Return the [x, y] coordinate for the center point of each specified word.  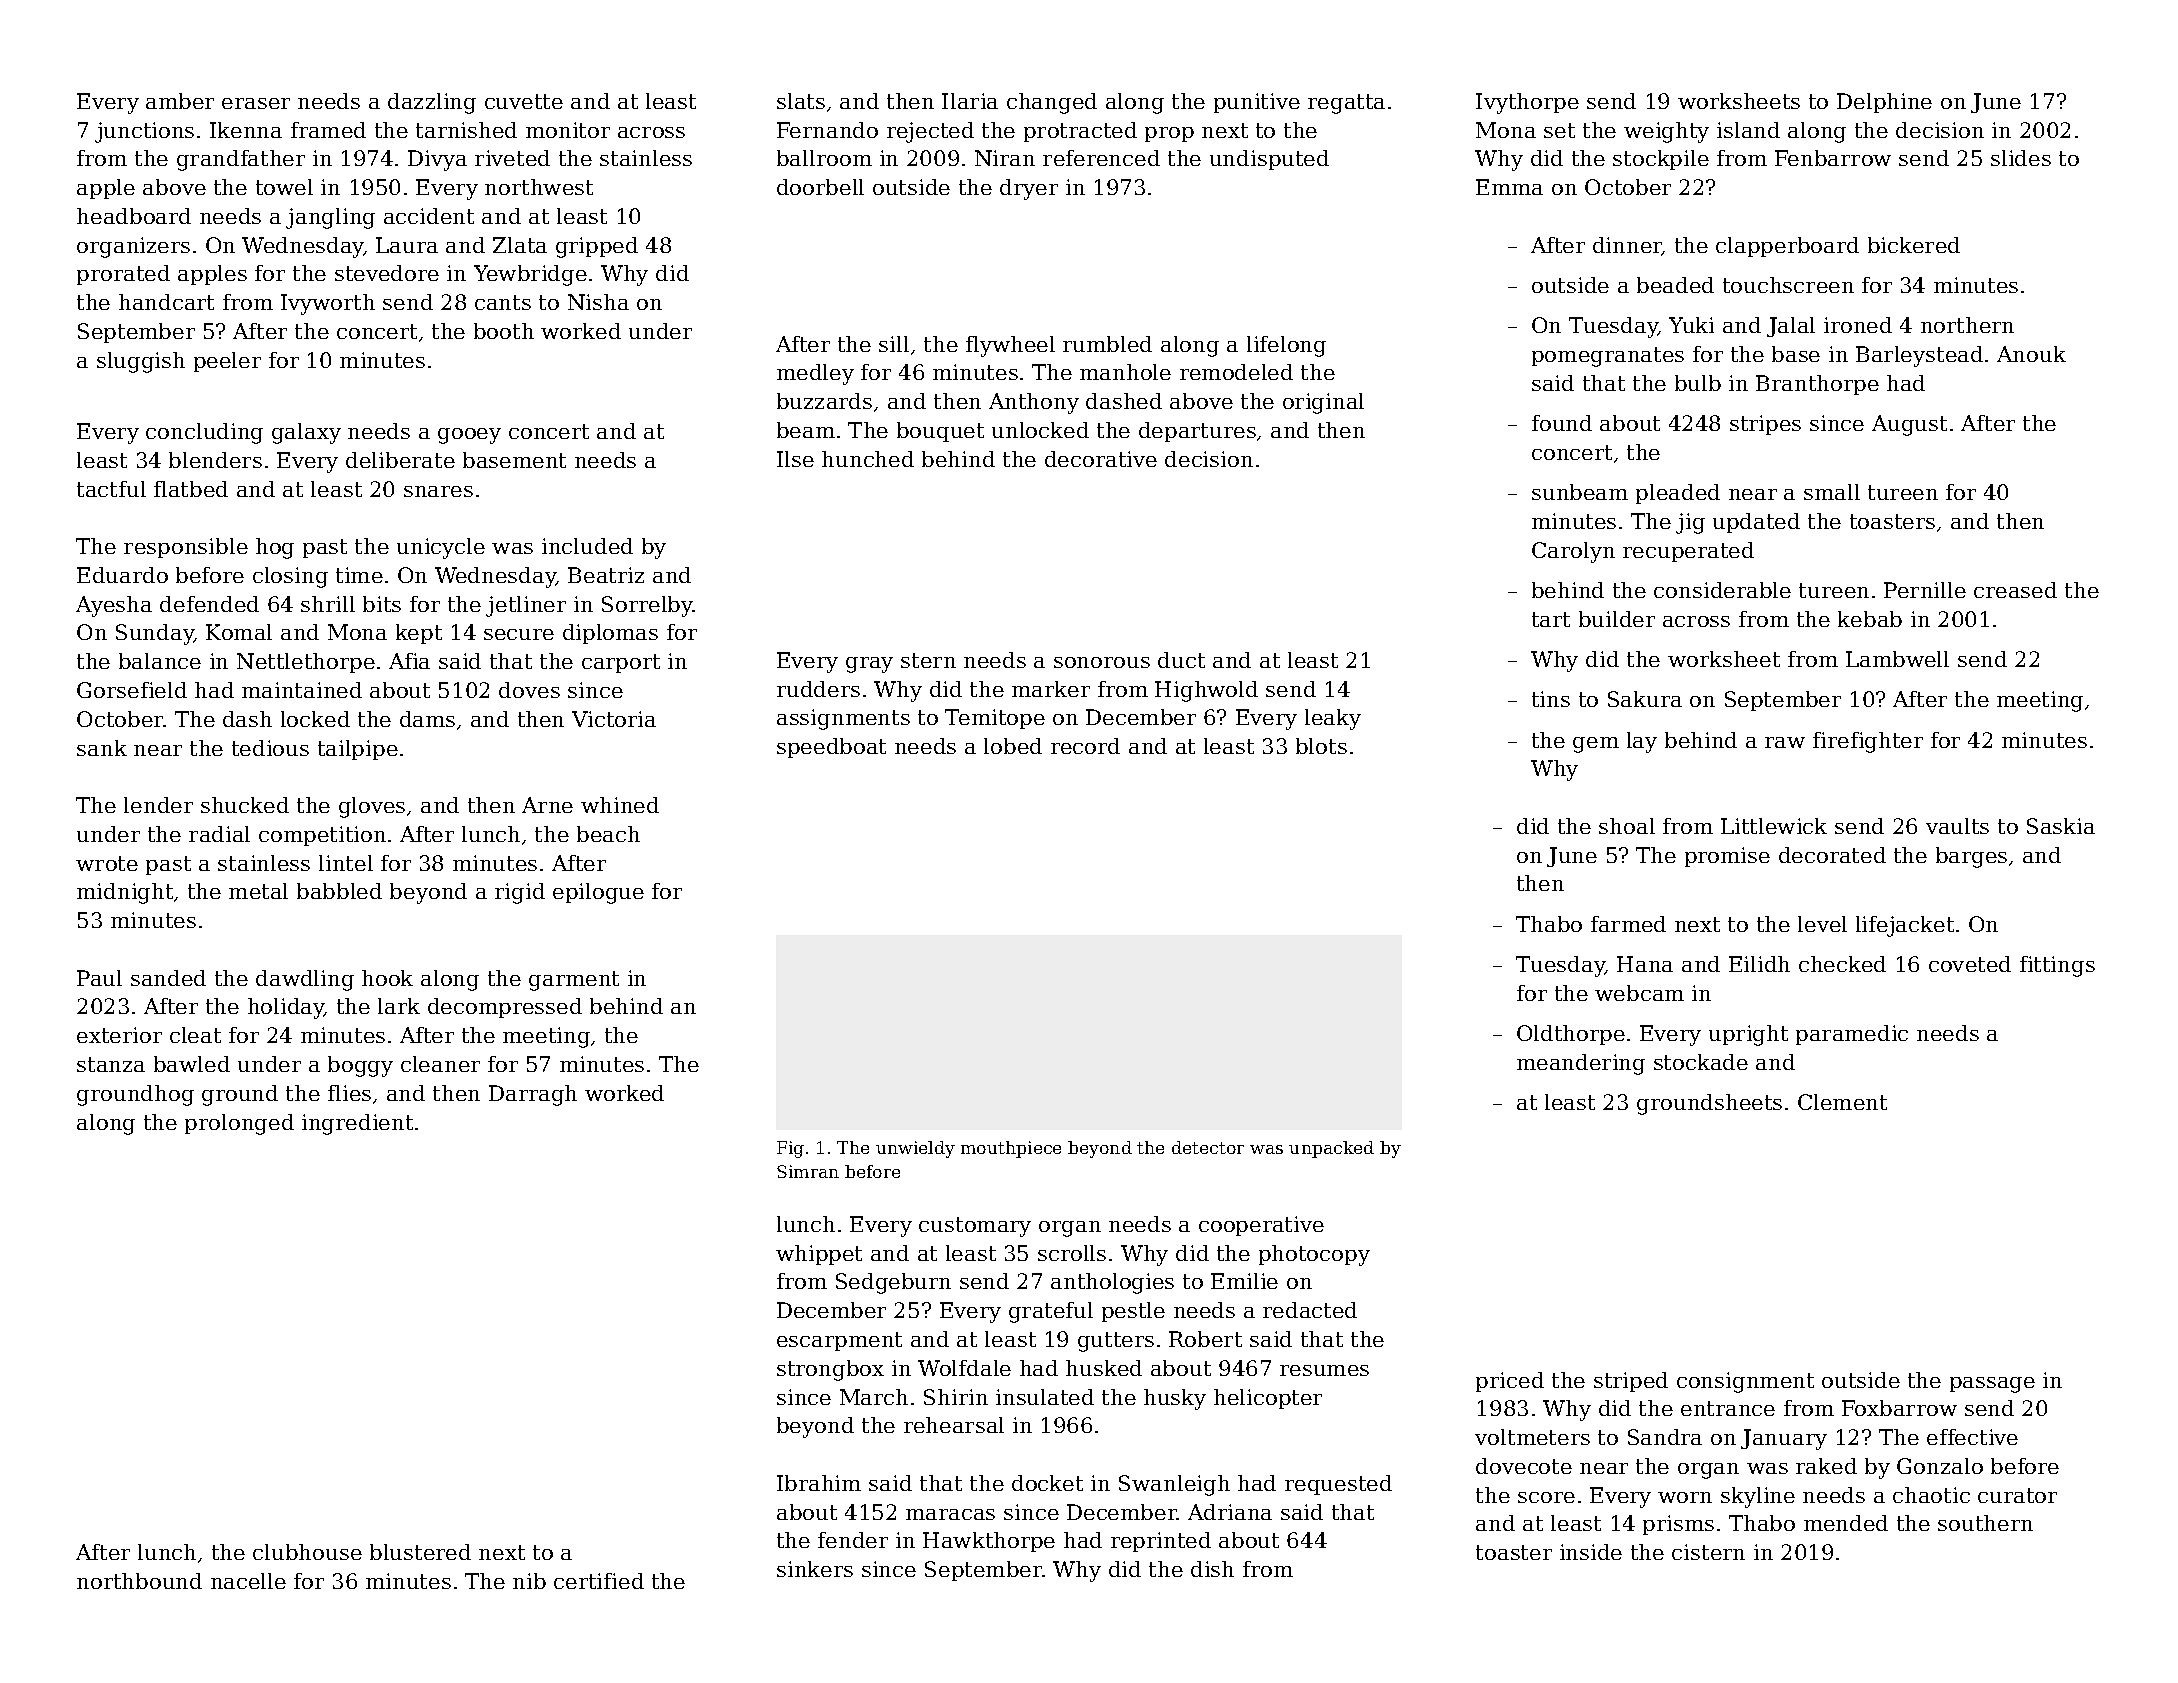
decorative [1101, 459]
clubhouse [307, 1552]
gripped [597, 247]
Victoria [614, 719]
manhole [1125, 372]
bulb [1698, 383]
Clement [1842, 1102]
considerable [1722, 590]
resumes [1324, 1370]
